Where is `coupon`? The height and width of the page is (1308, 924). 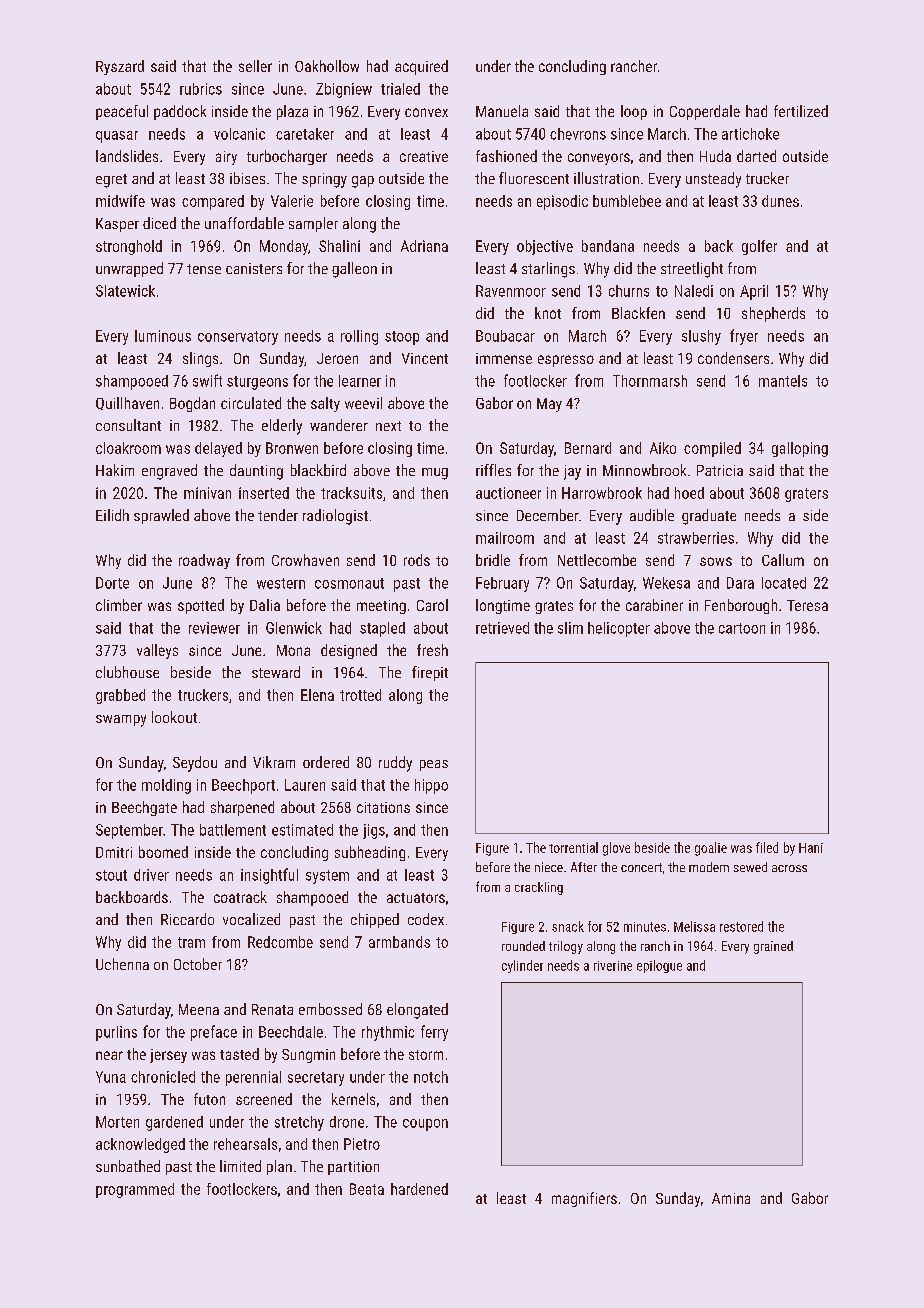
coupon is located at coordinates (425, 1125).
